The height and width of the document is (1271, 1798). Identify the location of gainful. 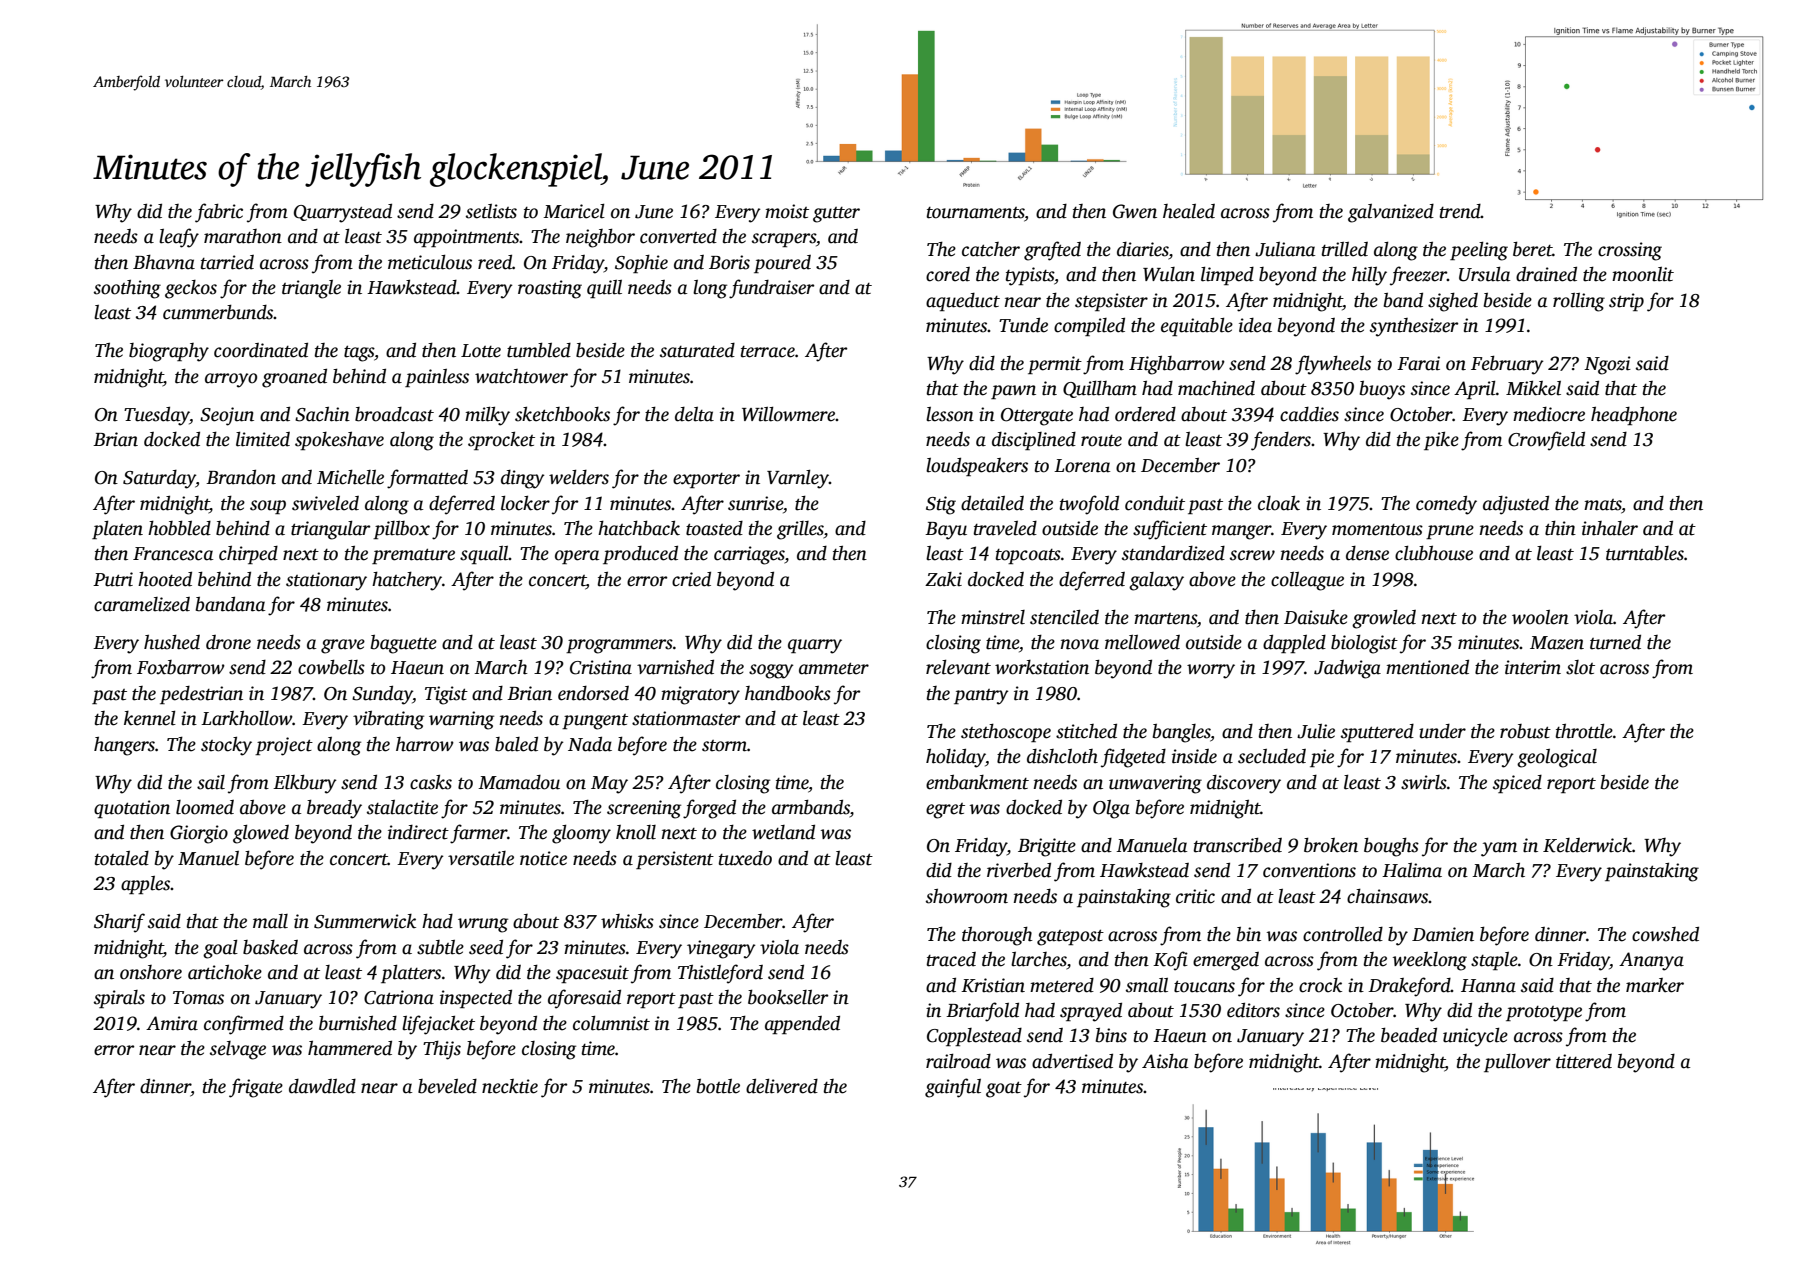
(953, 1088).
